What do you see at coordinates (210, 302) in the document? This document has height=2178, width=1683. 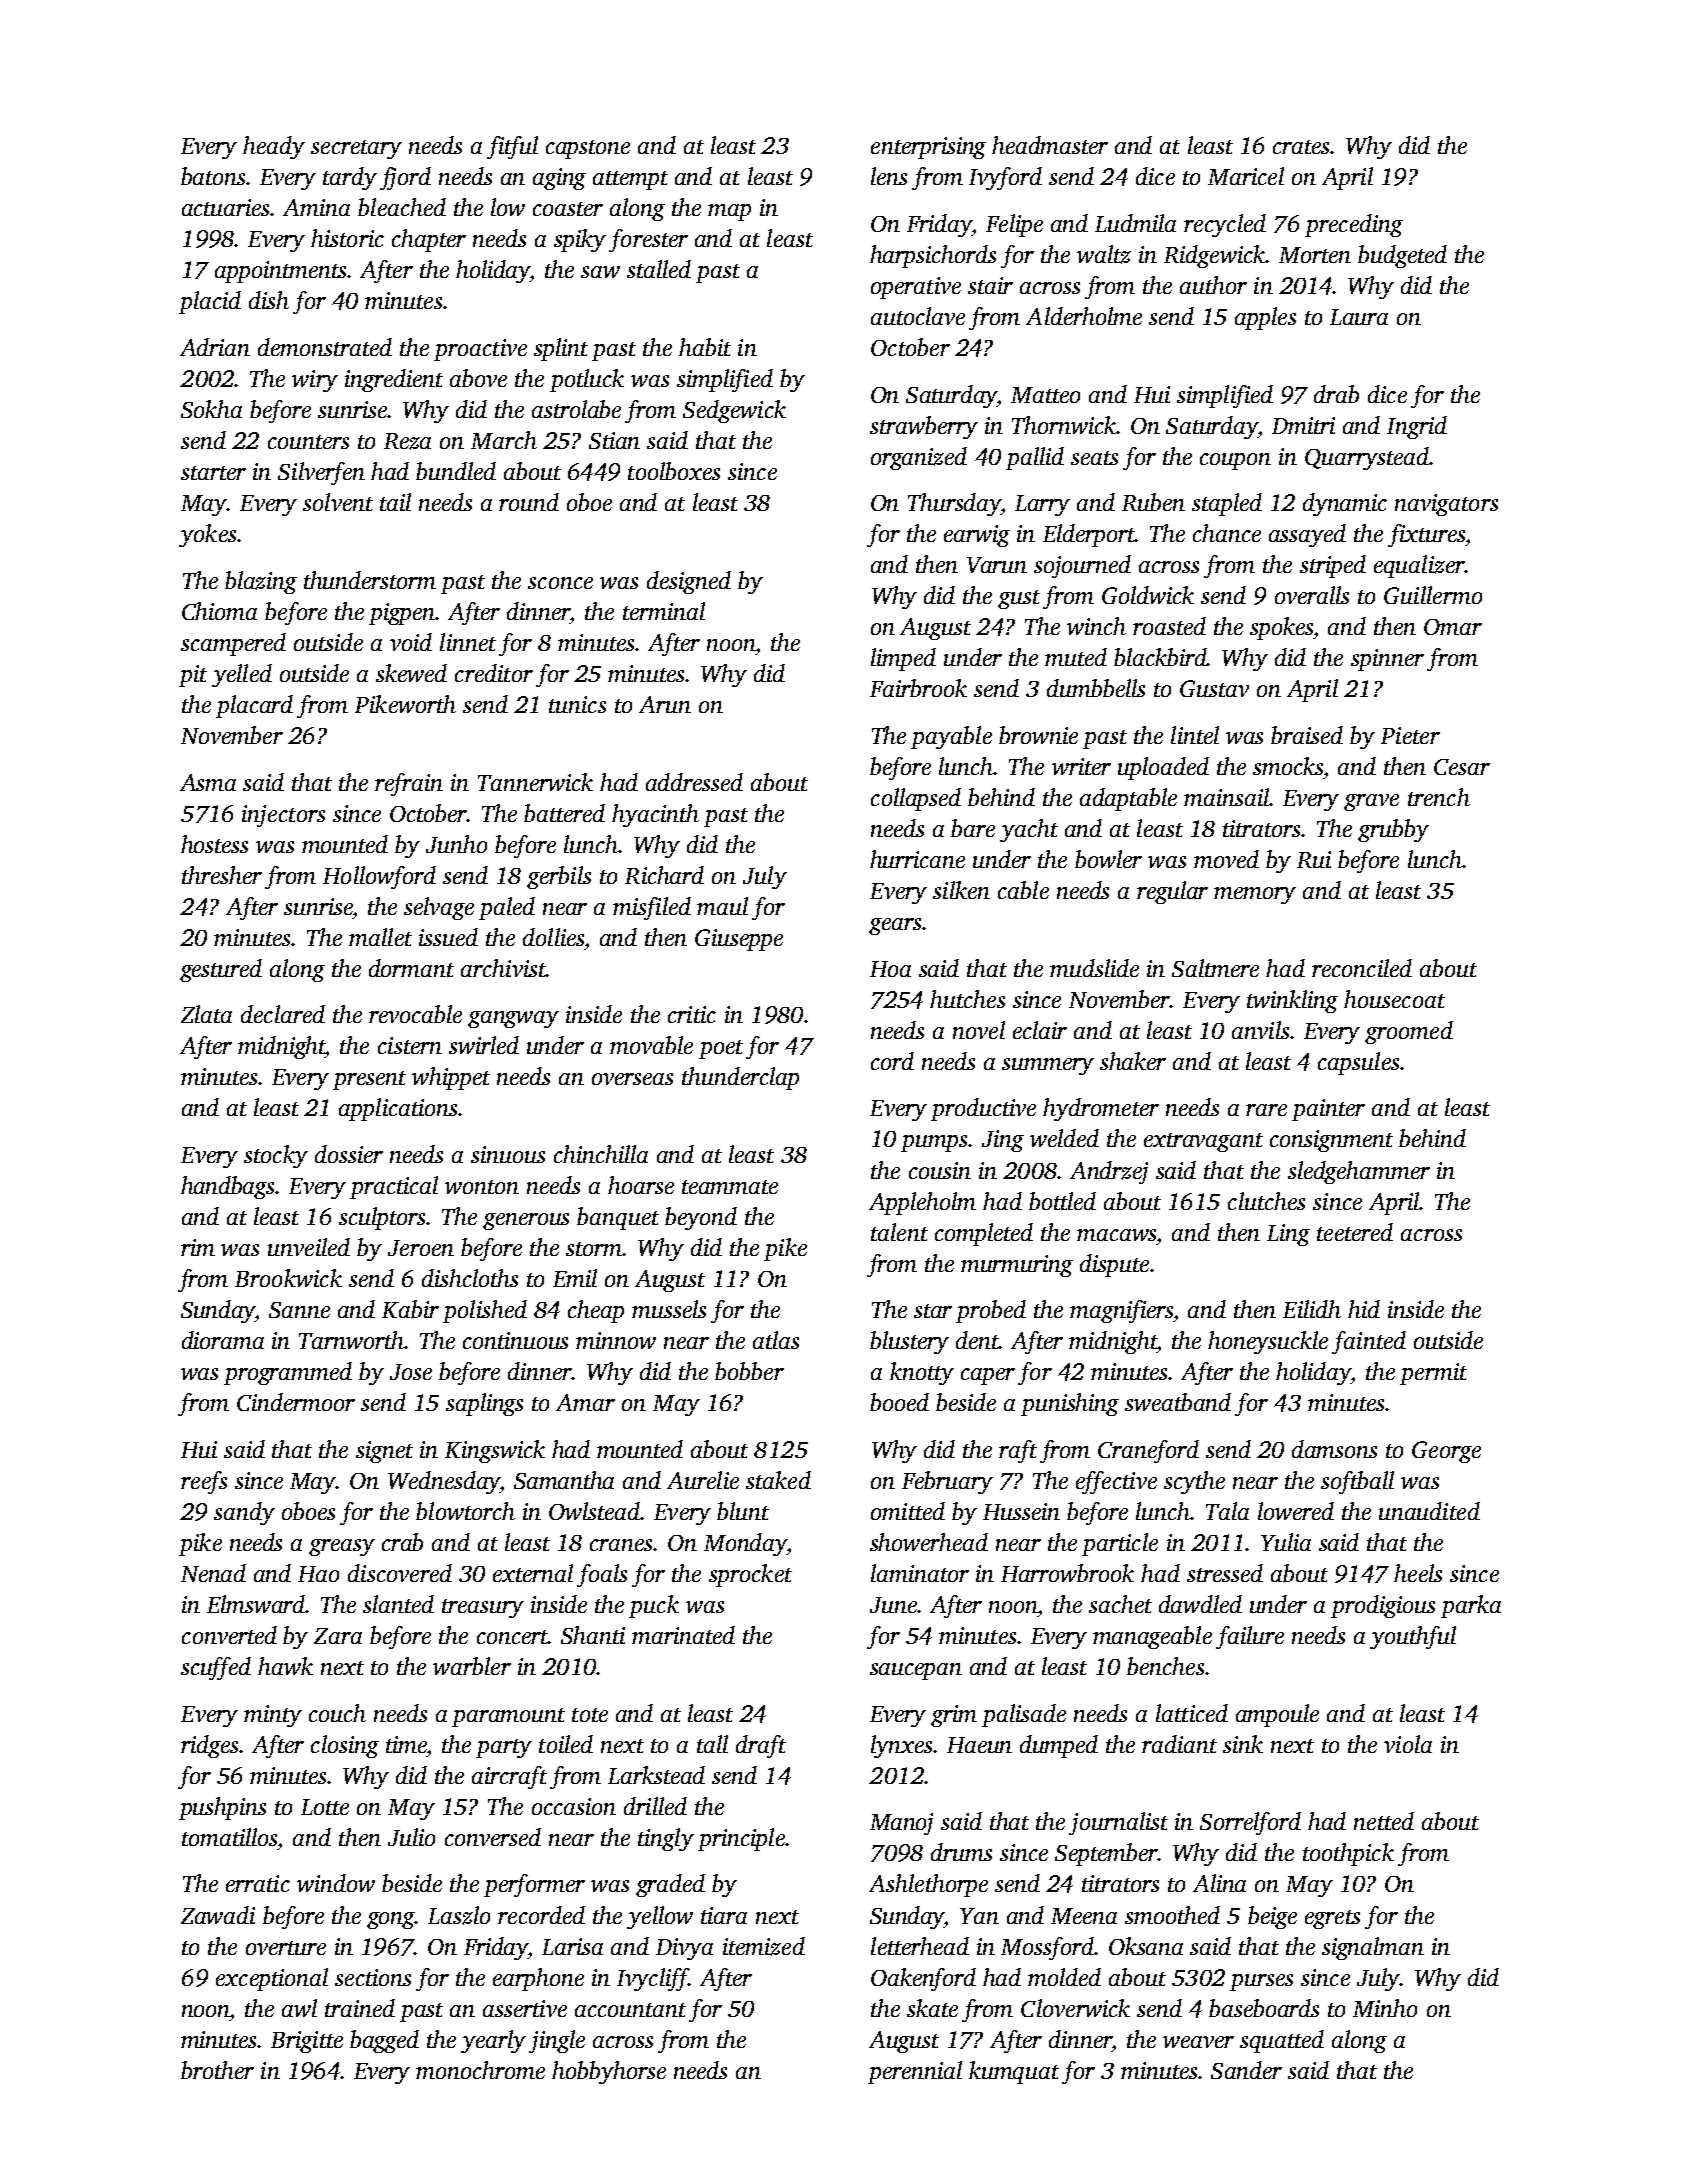 I see `placid` at bounding box center [210, 302].
